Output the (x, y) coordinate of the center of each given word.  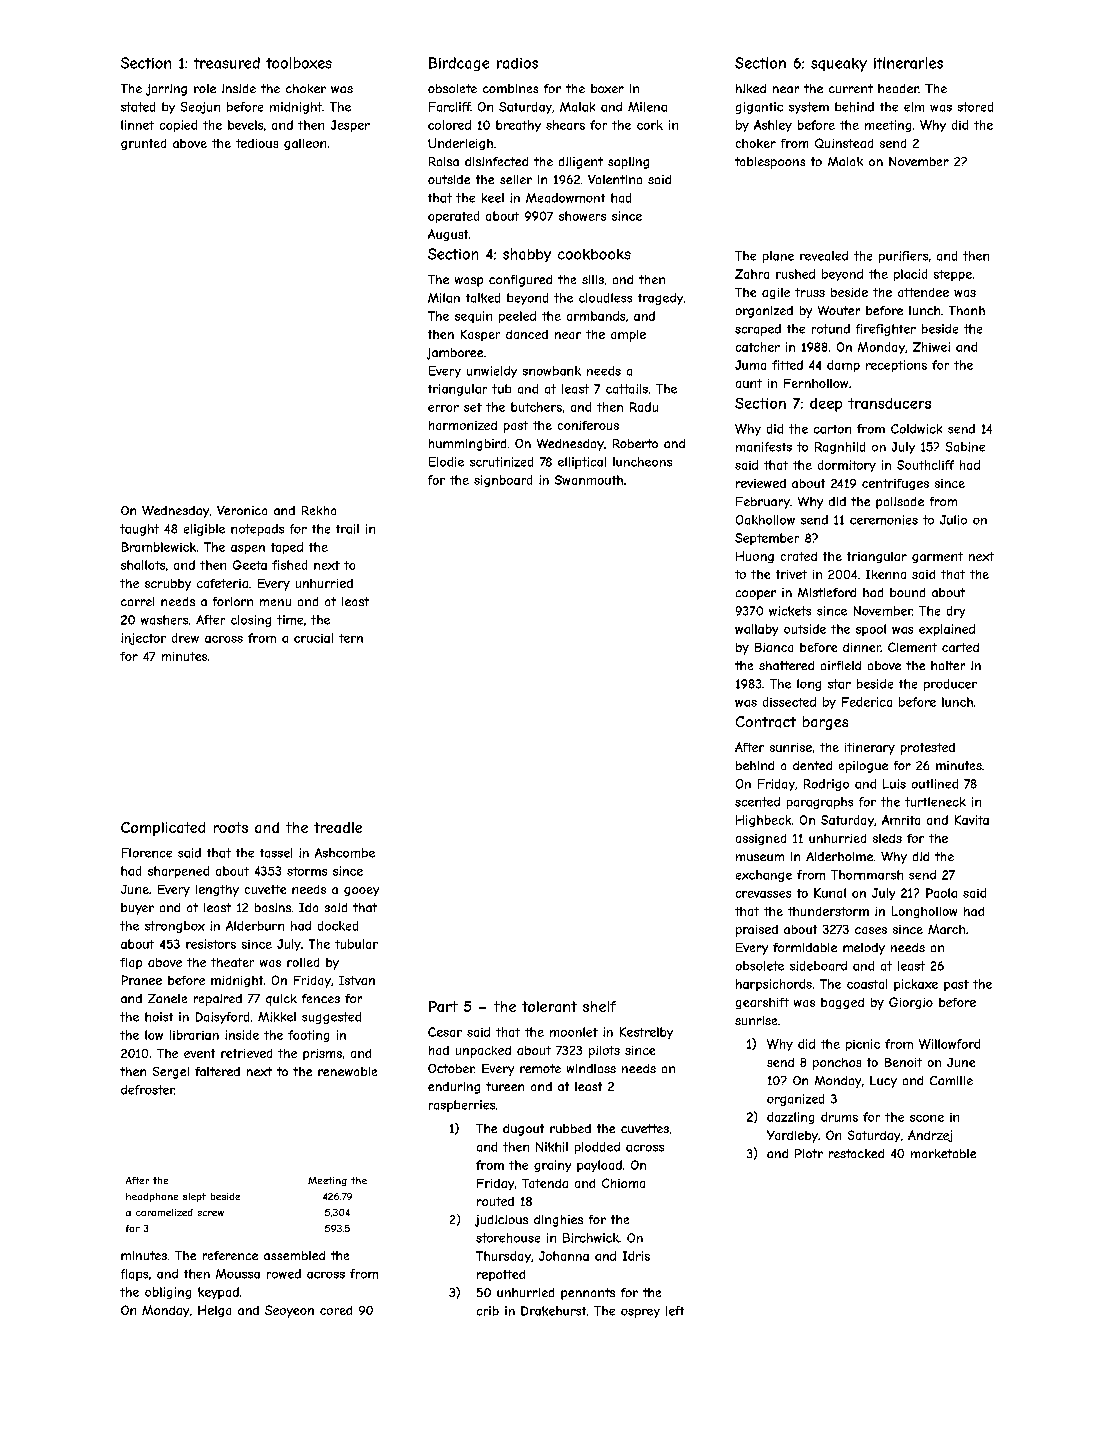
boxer (607, 88)
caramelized (164, 1212)
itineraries (908, 63)
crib (488, 1311)
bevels (245, 125)
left (675, 1311)
